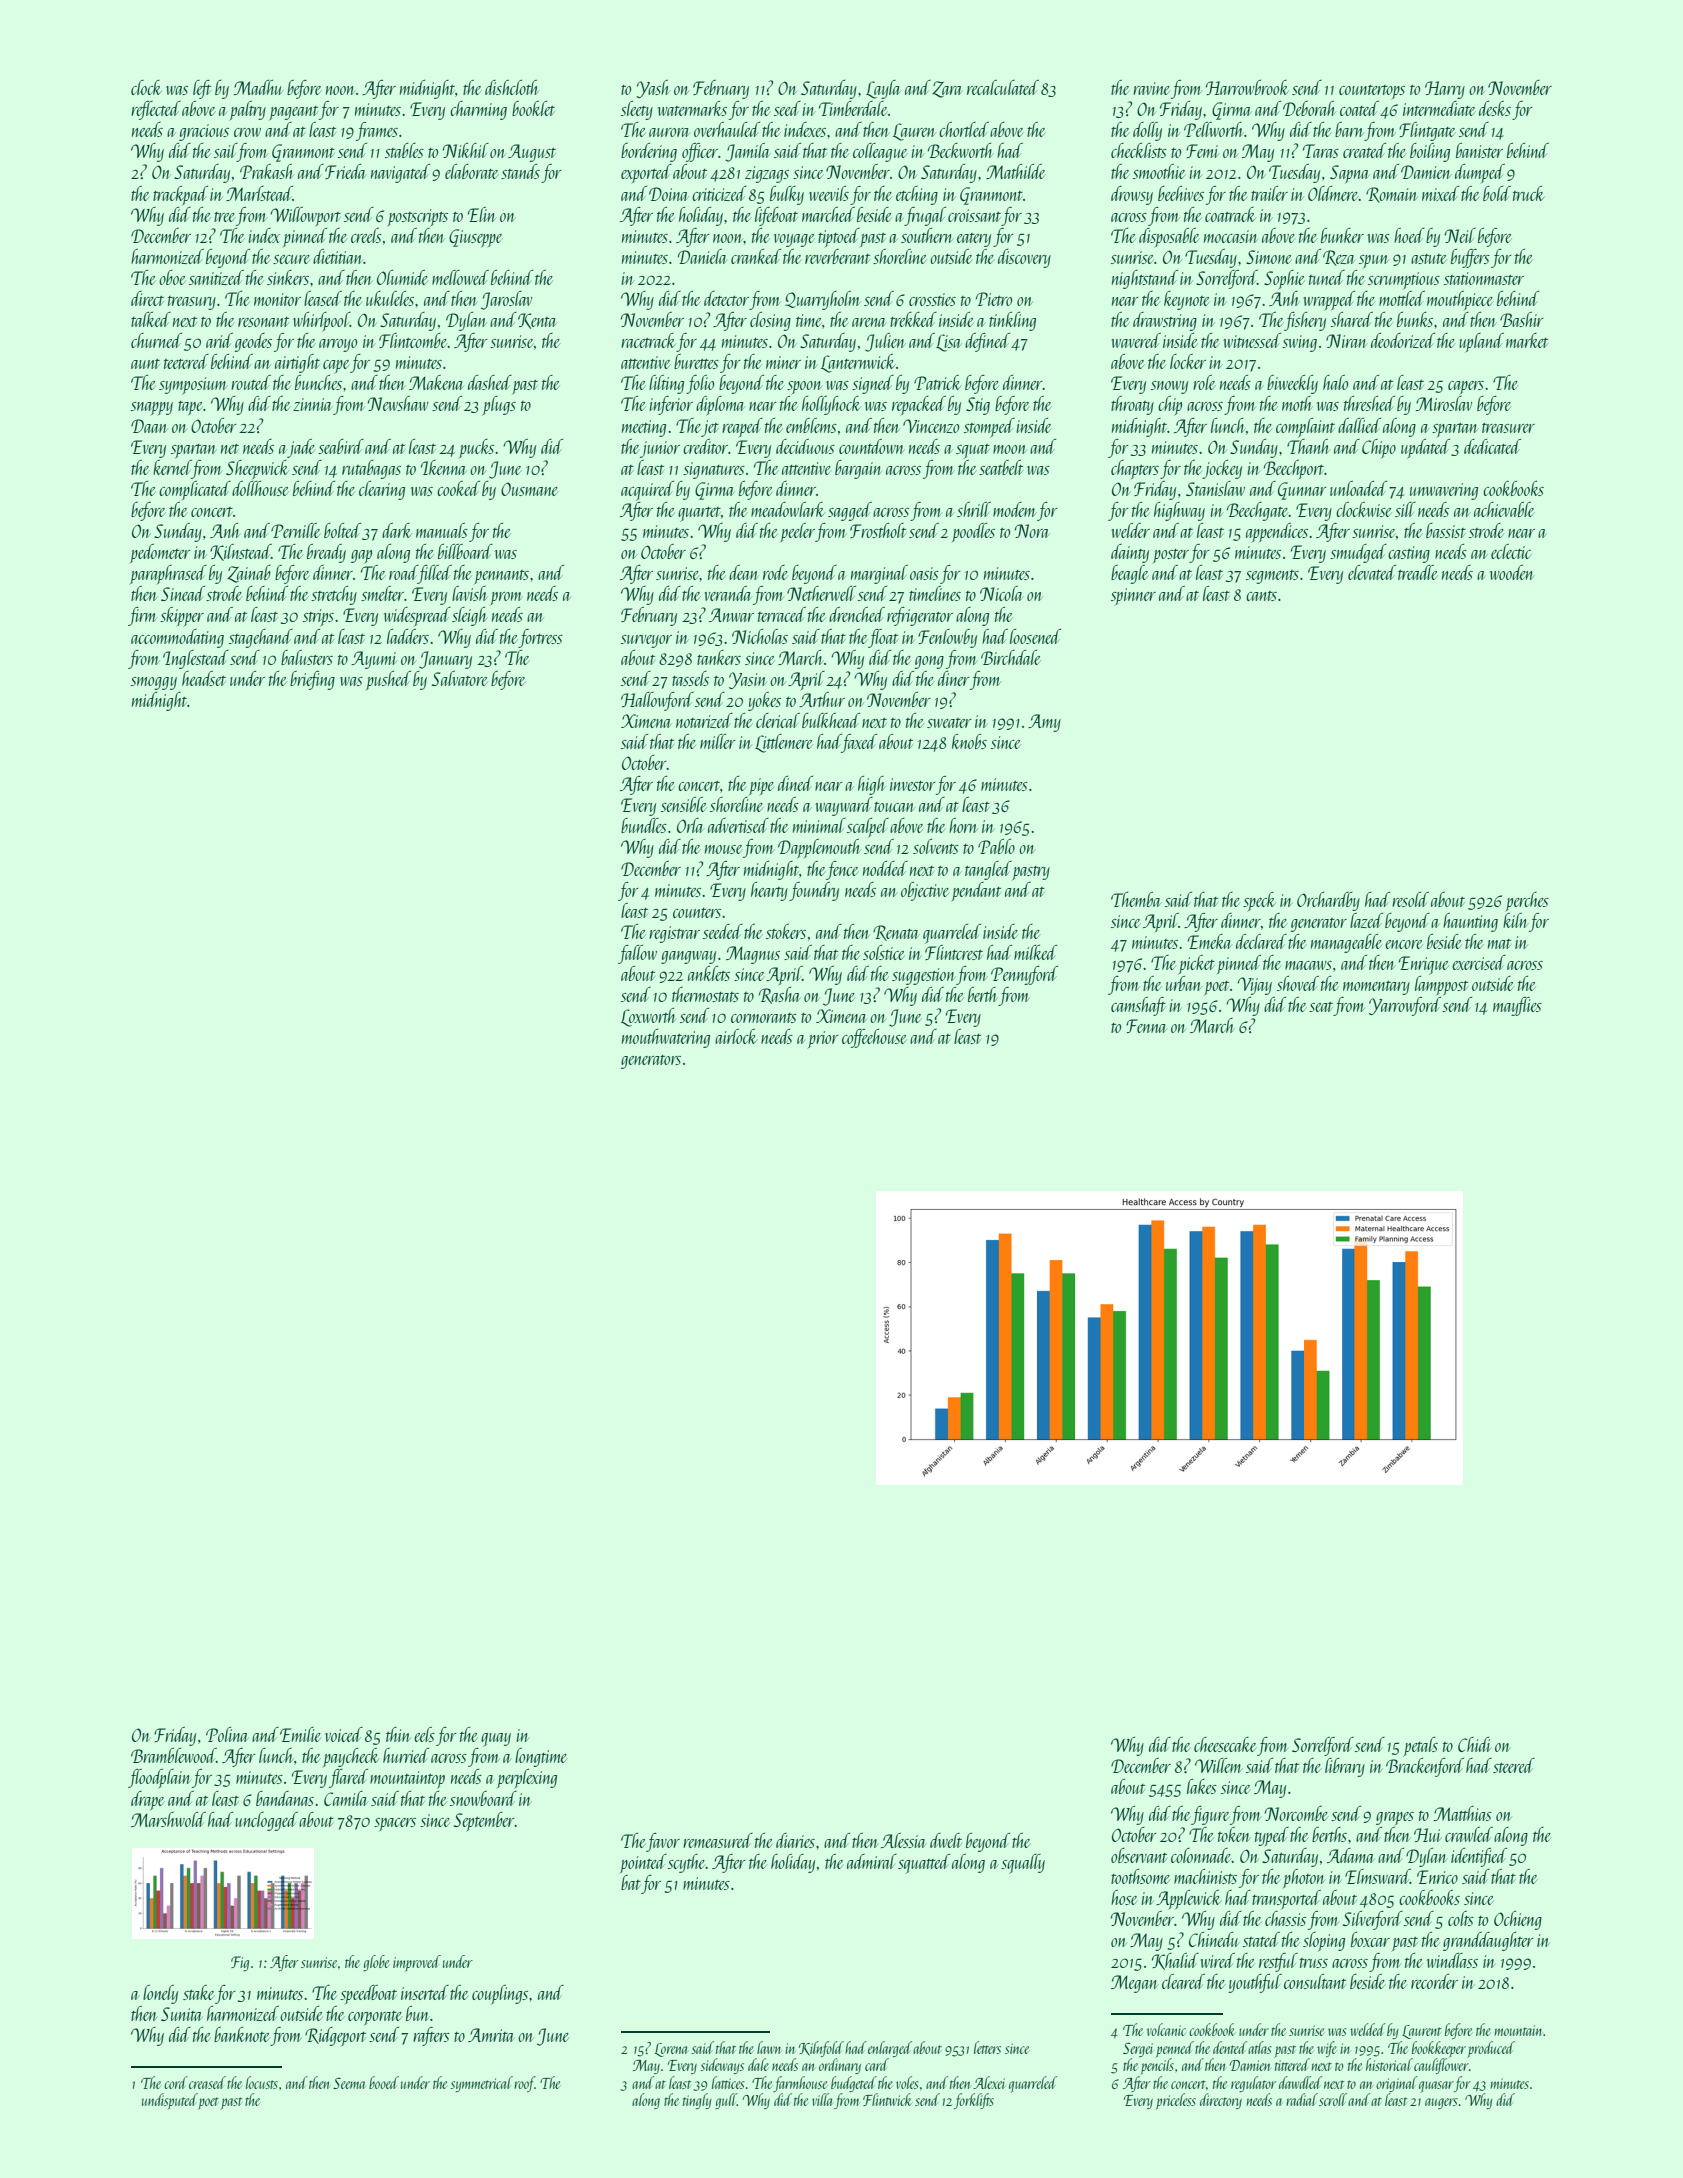  Describe the element at coordinates (170, 2101) in the image. I see `undisputed` at that location.
